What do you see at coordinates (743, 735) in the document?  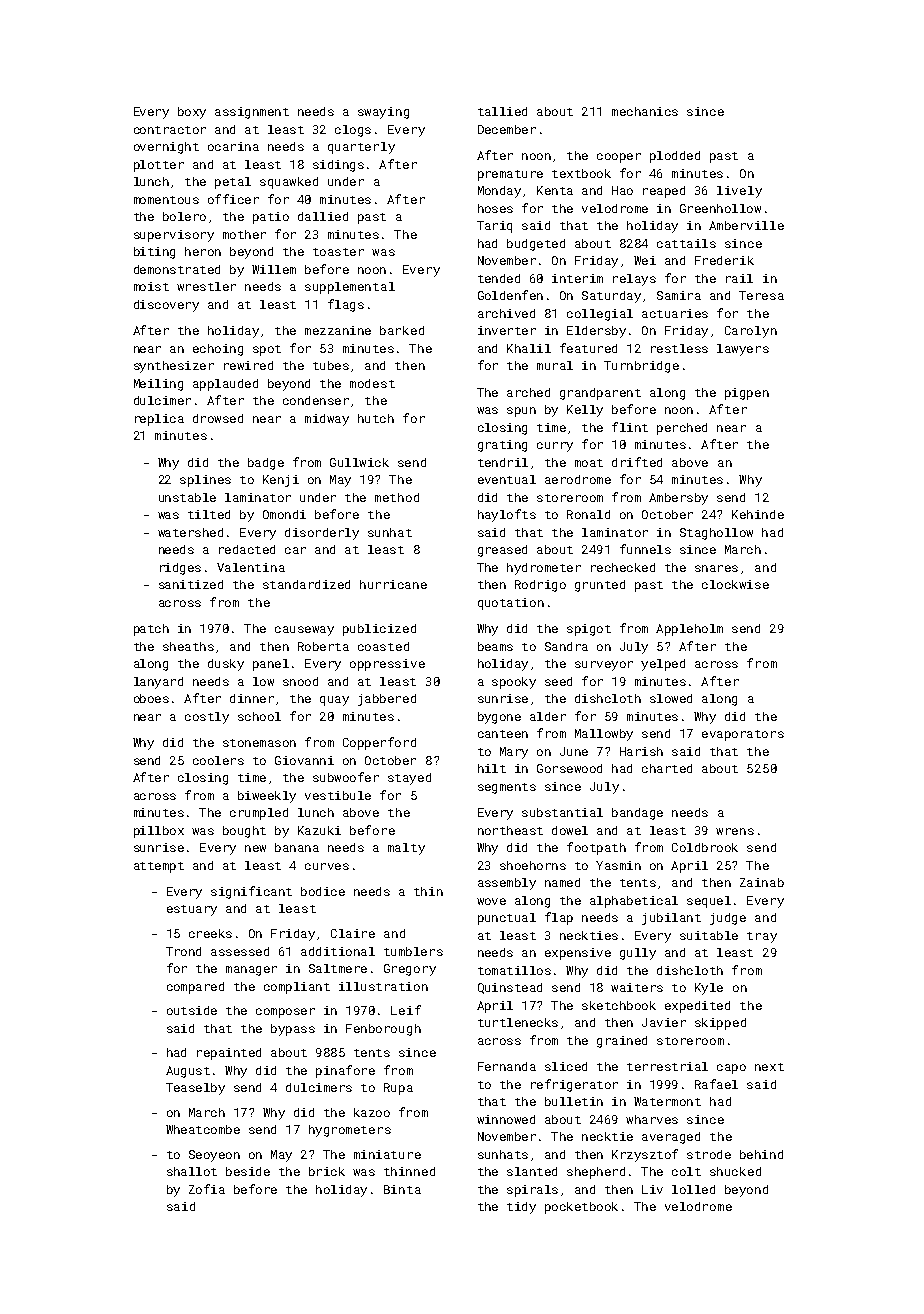 I see `evaporators` at bounding box center [743, 735].
